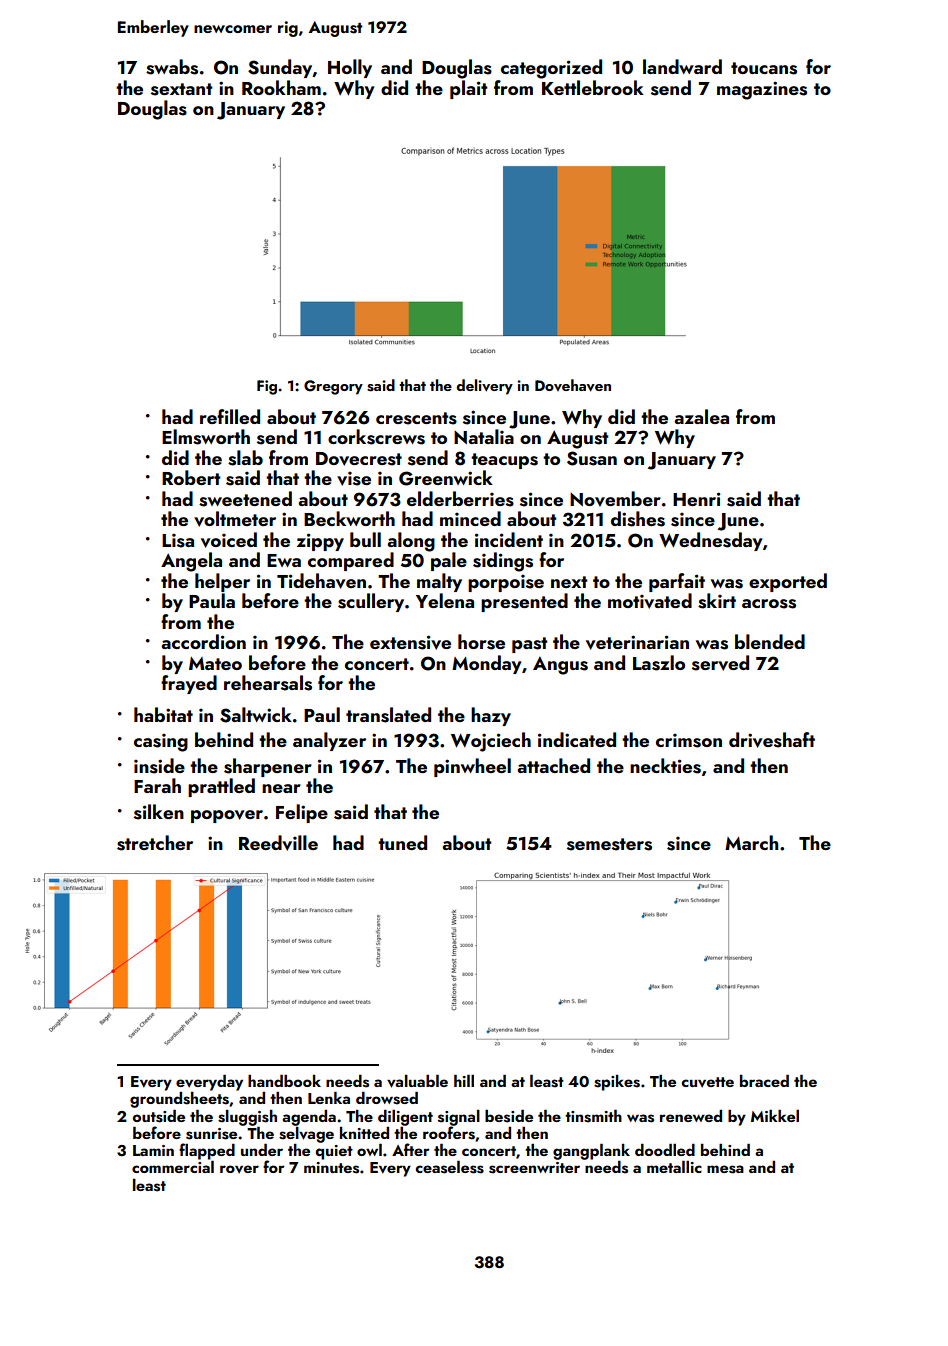 The width and height of the document is (948, 1346). Describe the element at coordinates (504, 461) in the document. I see `teacups` at that location.
